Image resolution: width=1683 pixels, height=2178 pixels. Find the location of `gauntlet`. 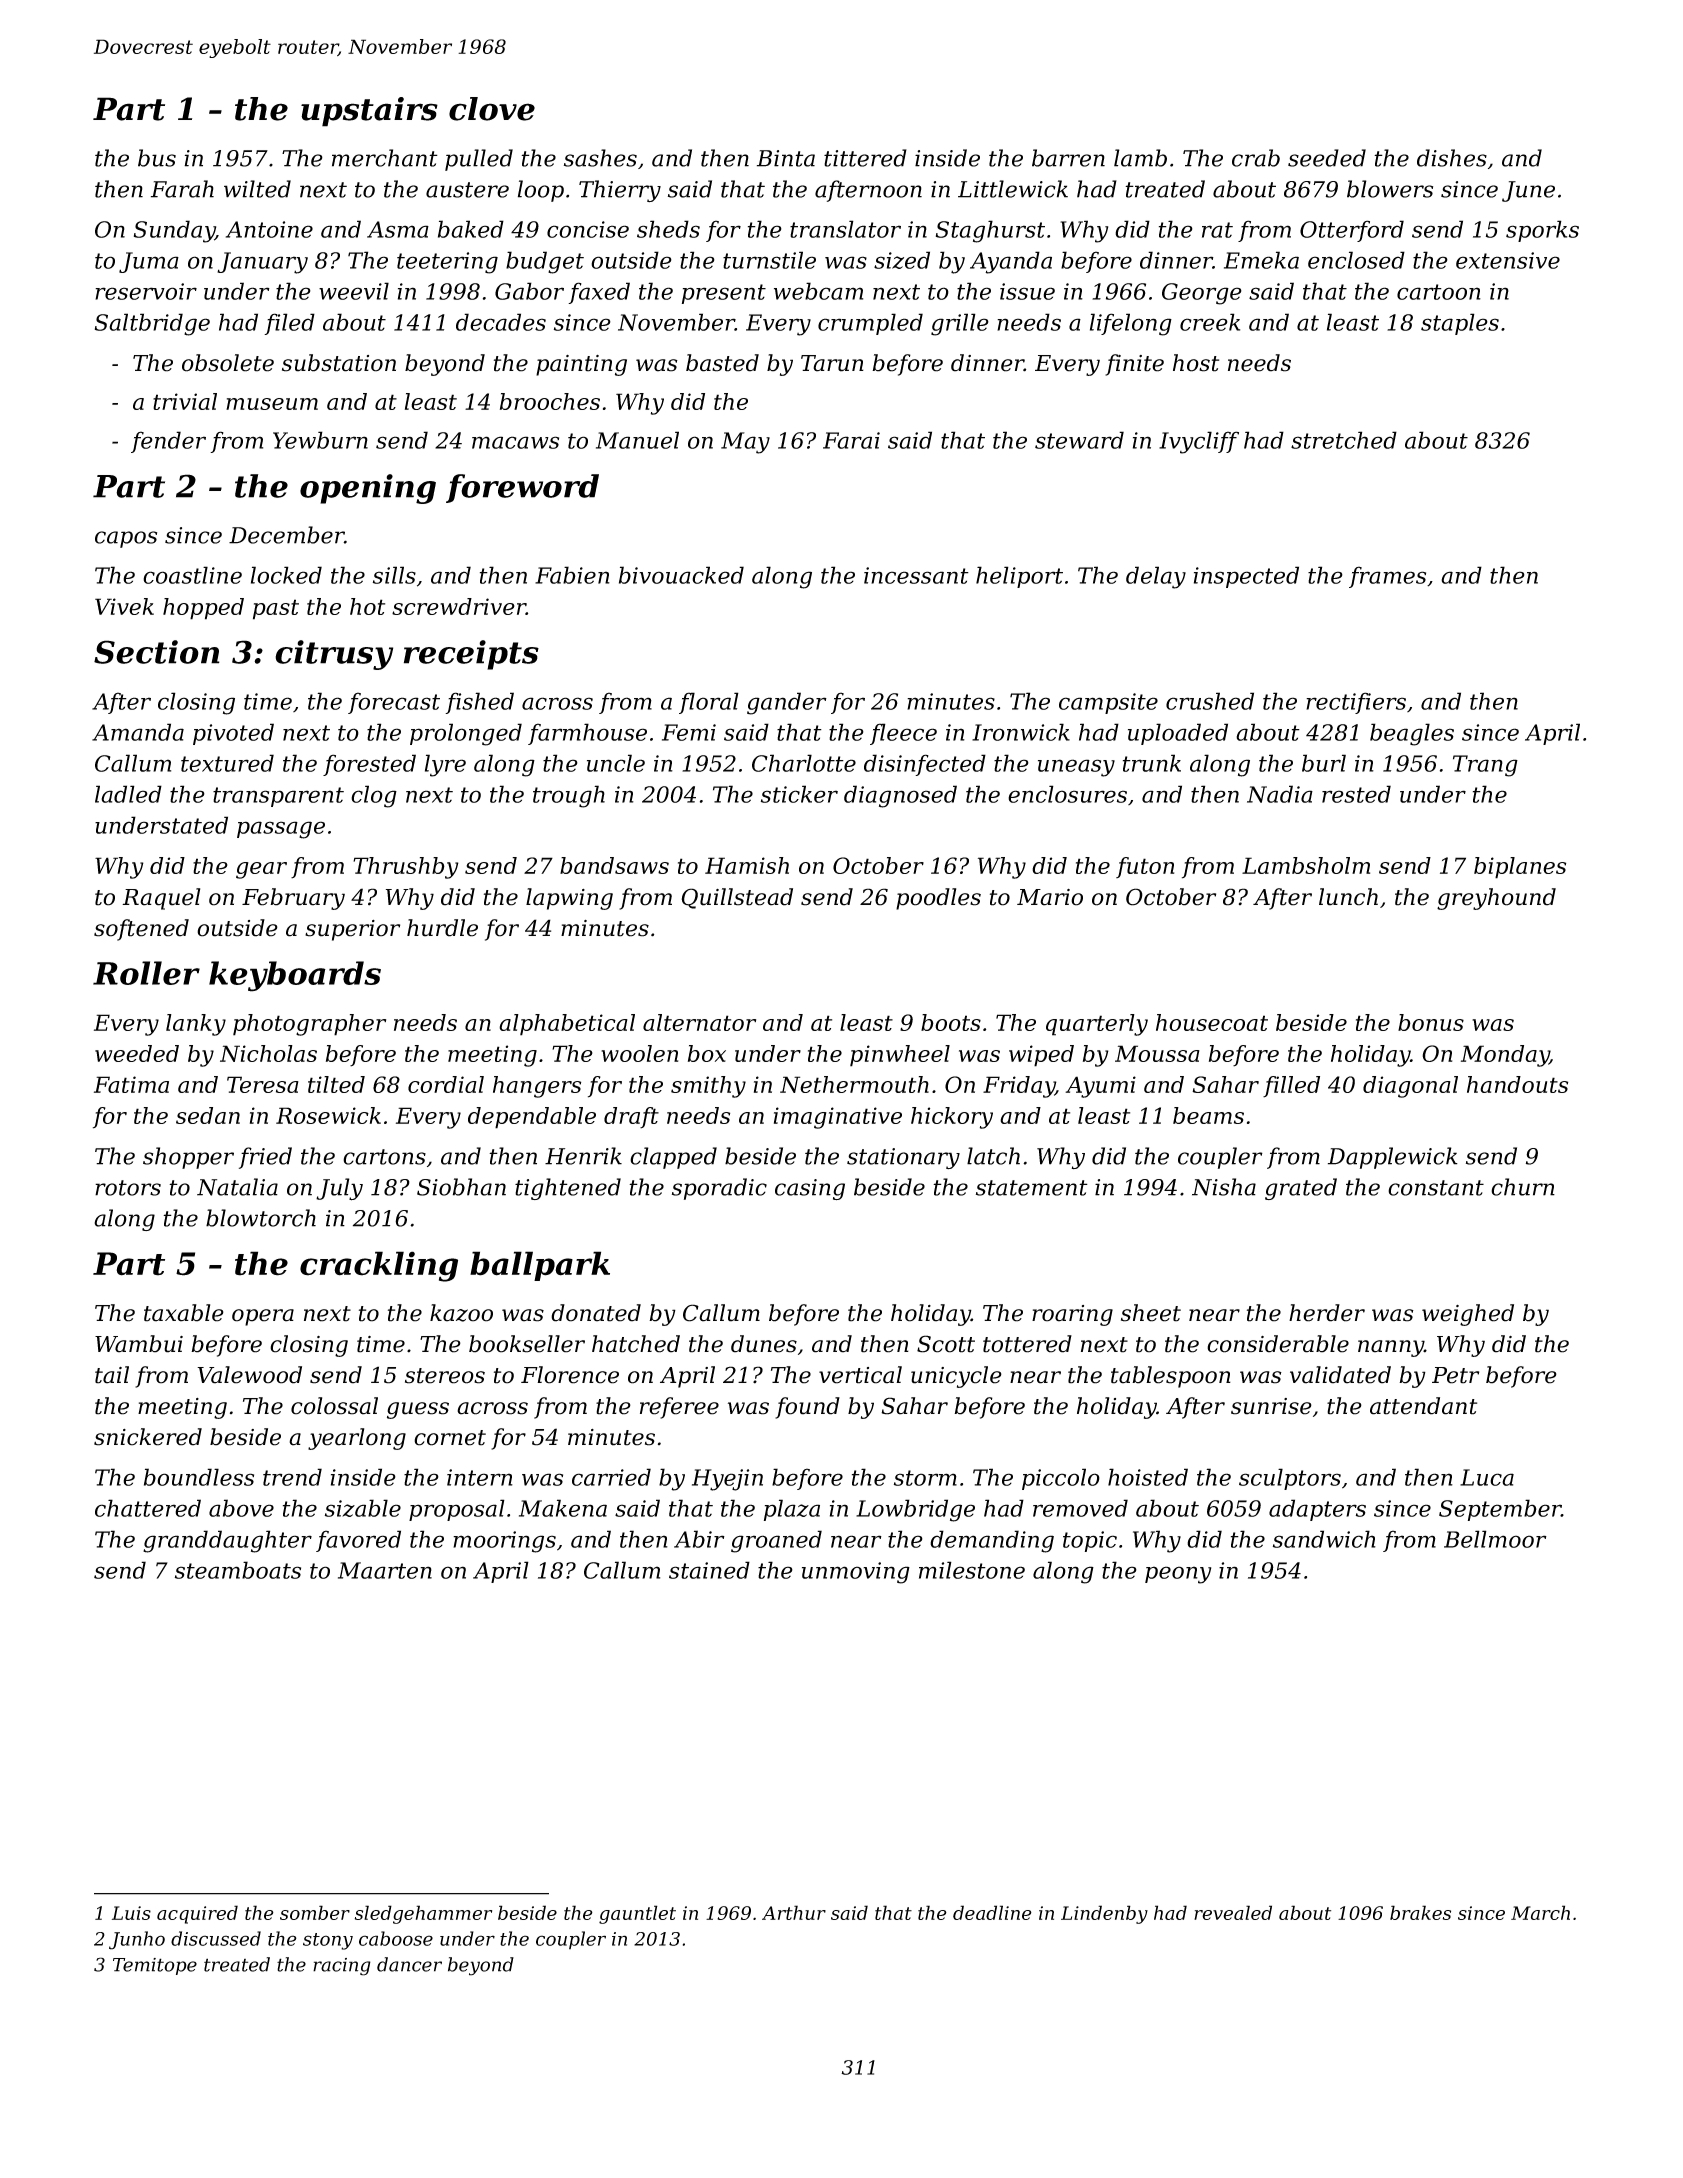

gauntlet is located at coordinates (637, 1914).
